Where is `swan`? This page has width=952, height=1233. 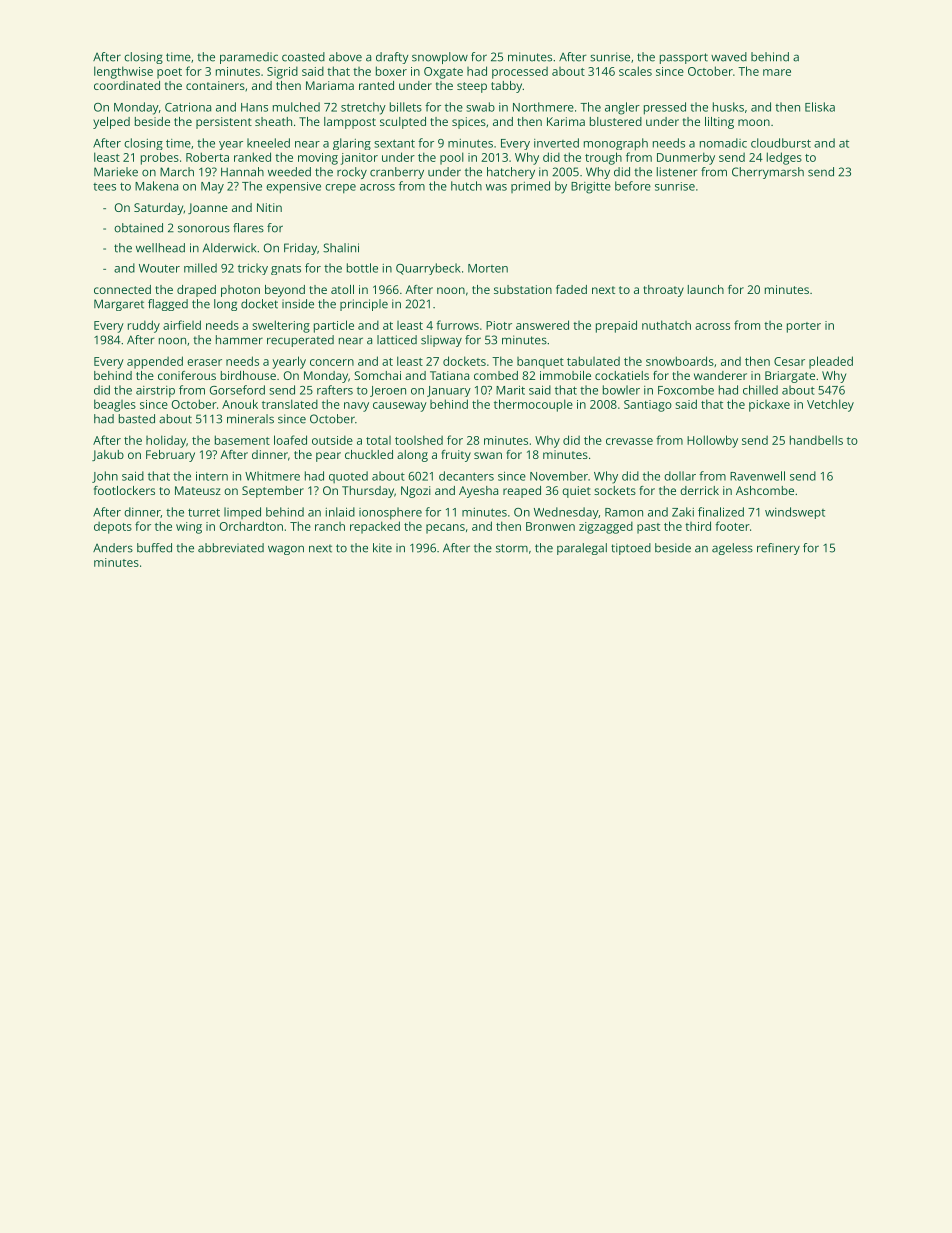
swan is located at coordinates (488, 455).
